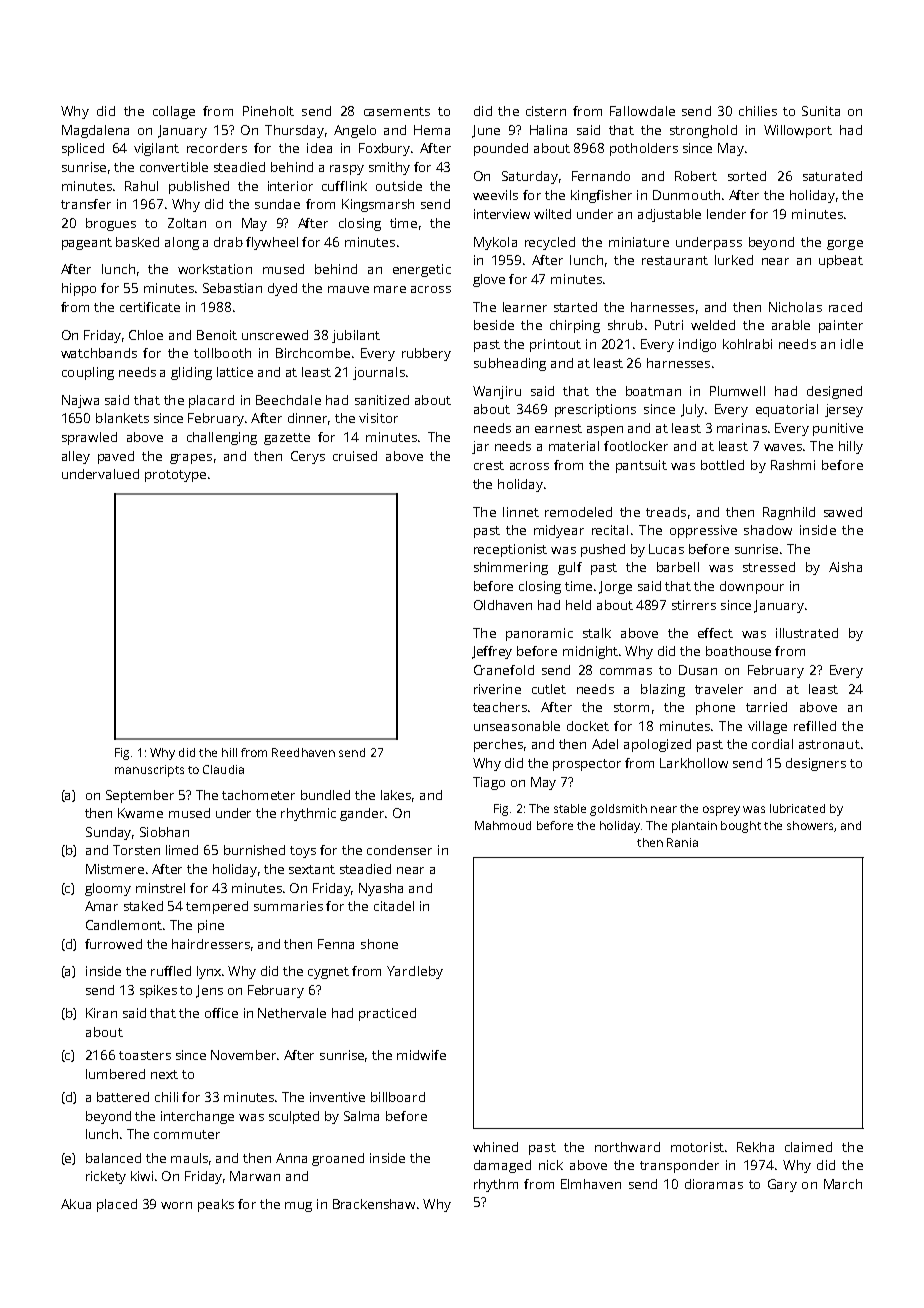 This screenshot has width=924, height=1308. What do you see at coordinates (79, 289) in the screenshot?
I see `hippo` at bounding box center [79, 289].
